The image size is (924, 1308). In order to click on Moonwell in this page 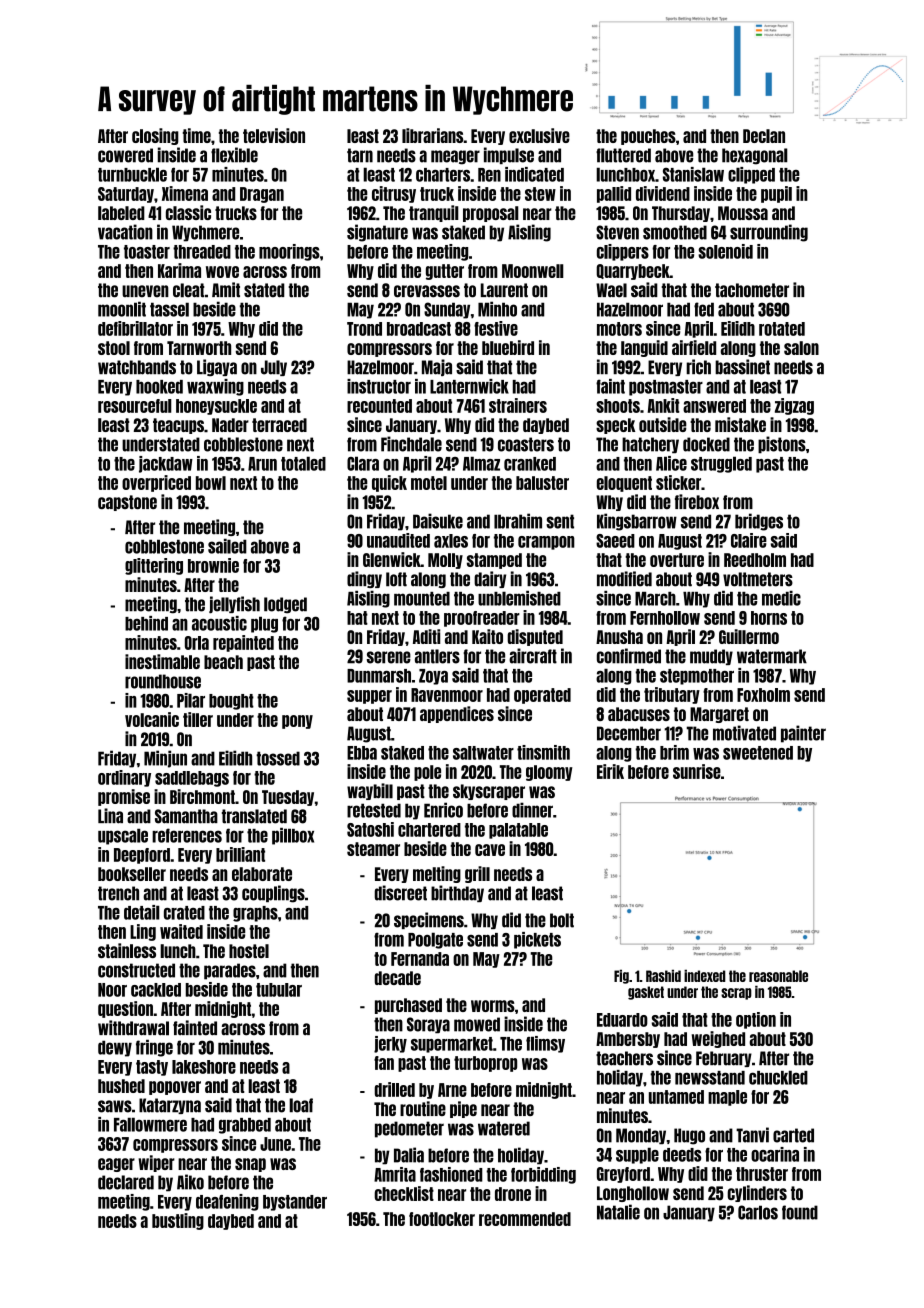, I will do `click(533, 271)`.
